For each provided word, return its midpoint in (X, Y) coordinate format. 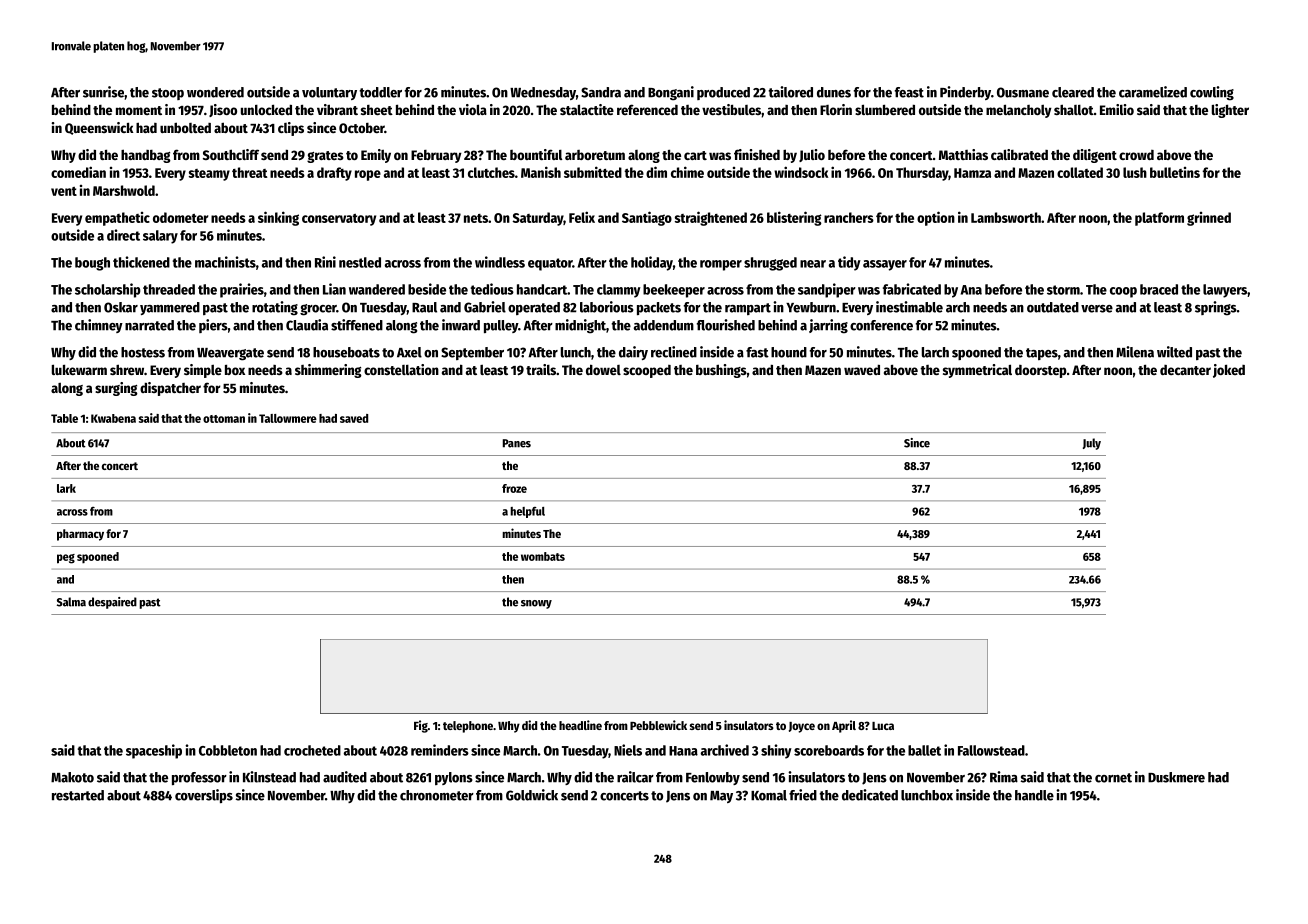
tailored (790, 92)
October (362, 128)
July (1092, 444)
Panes (517, 443)
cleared (1073, 92)
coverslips (204, 796)
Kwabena (113, 418)
